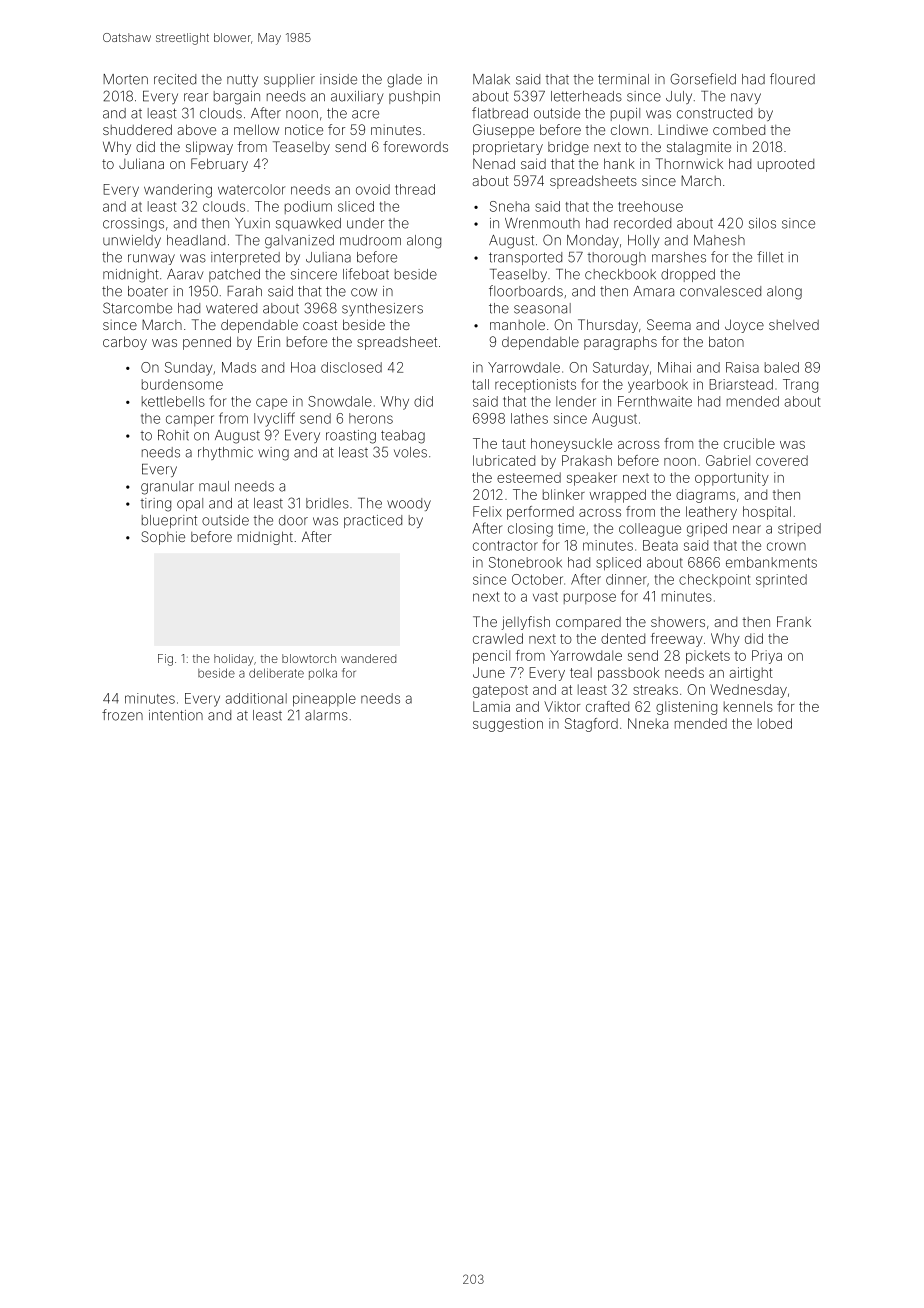 The image size is (924, 1308). What do you see at coordinates (173, 435) in the page?
I see `Rohit` at bounding box center [173, 435].
